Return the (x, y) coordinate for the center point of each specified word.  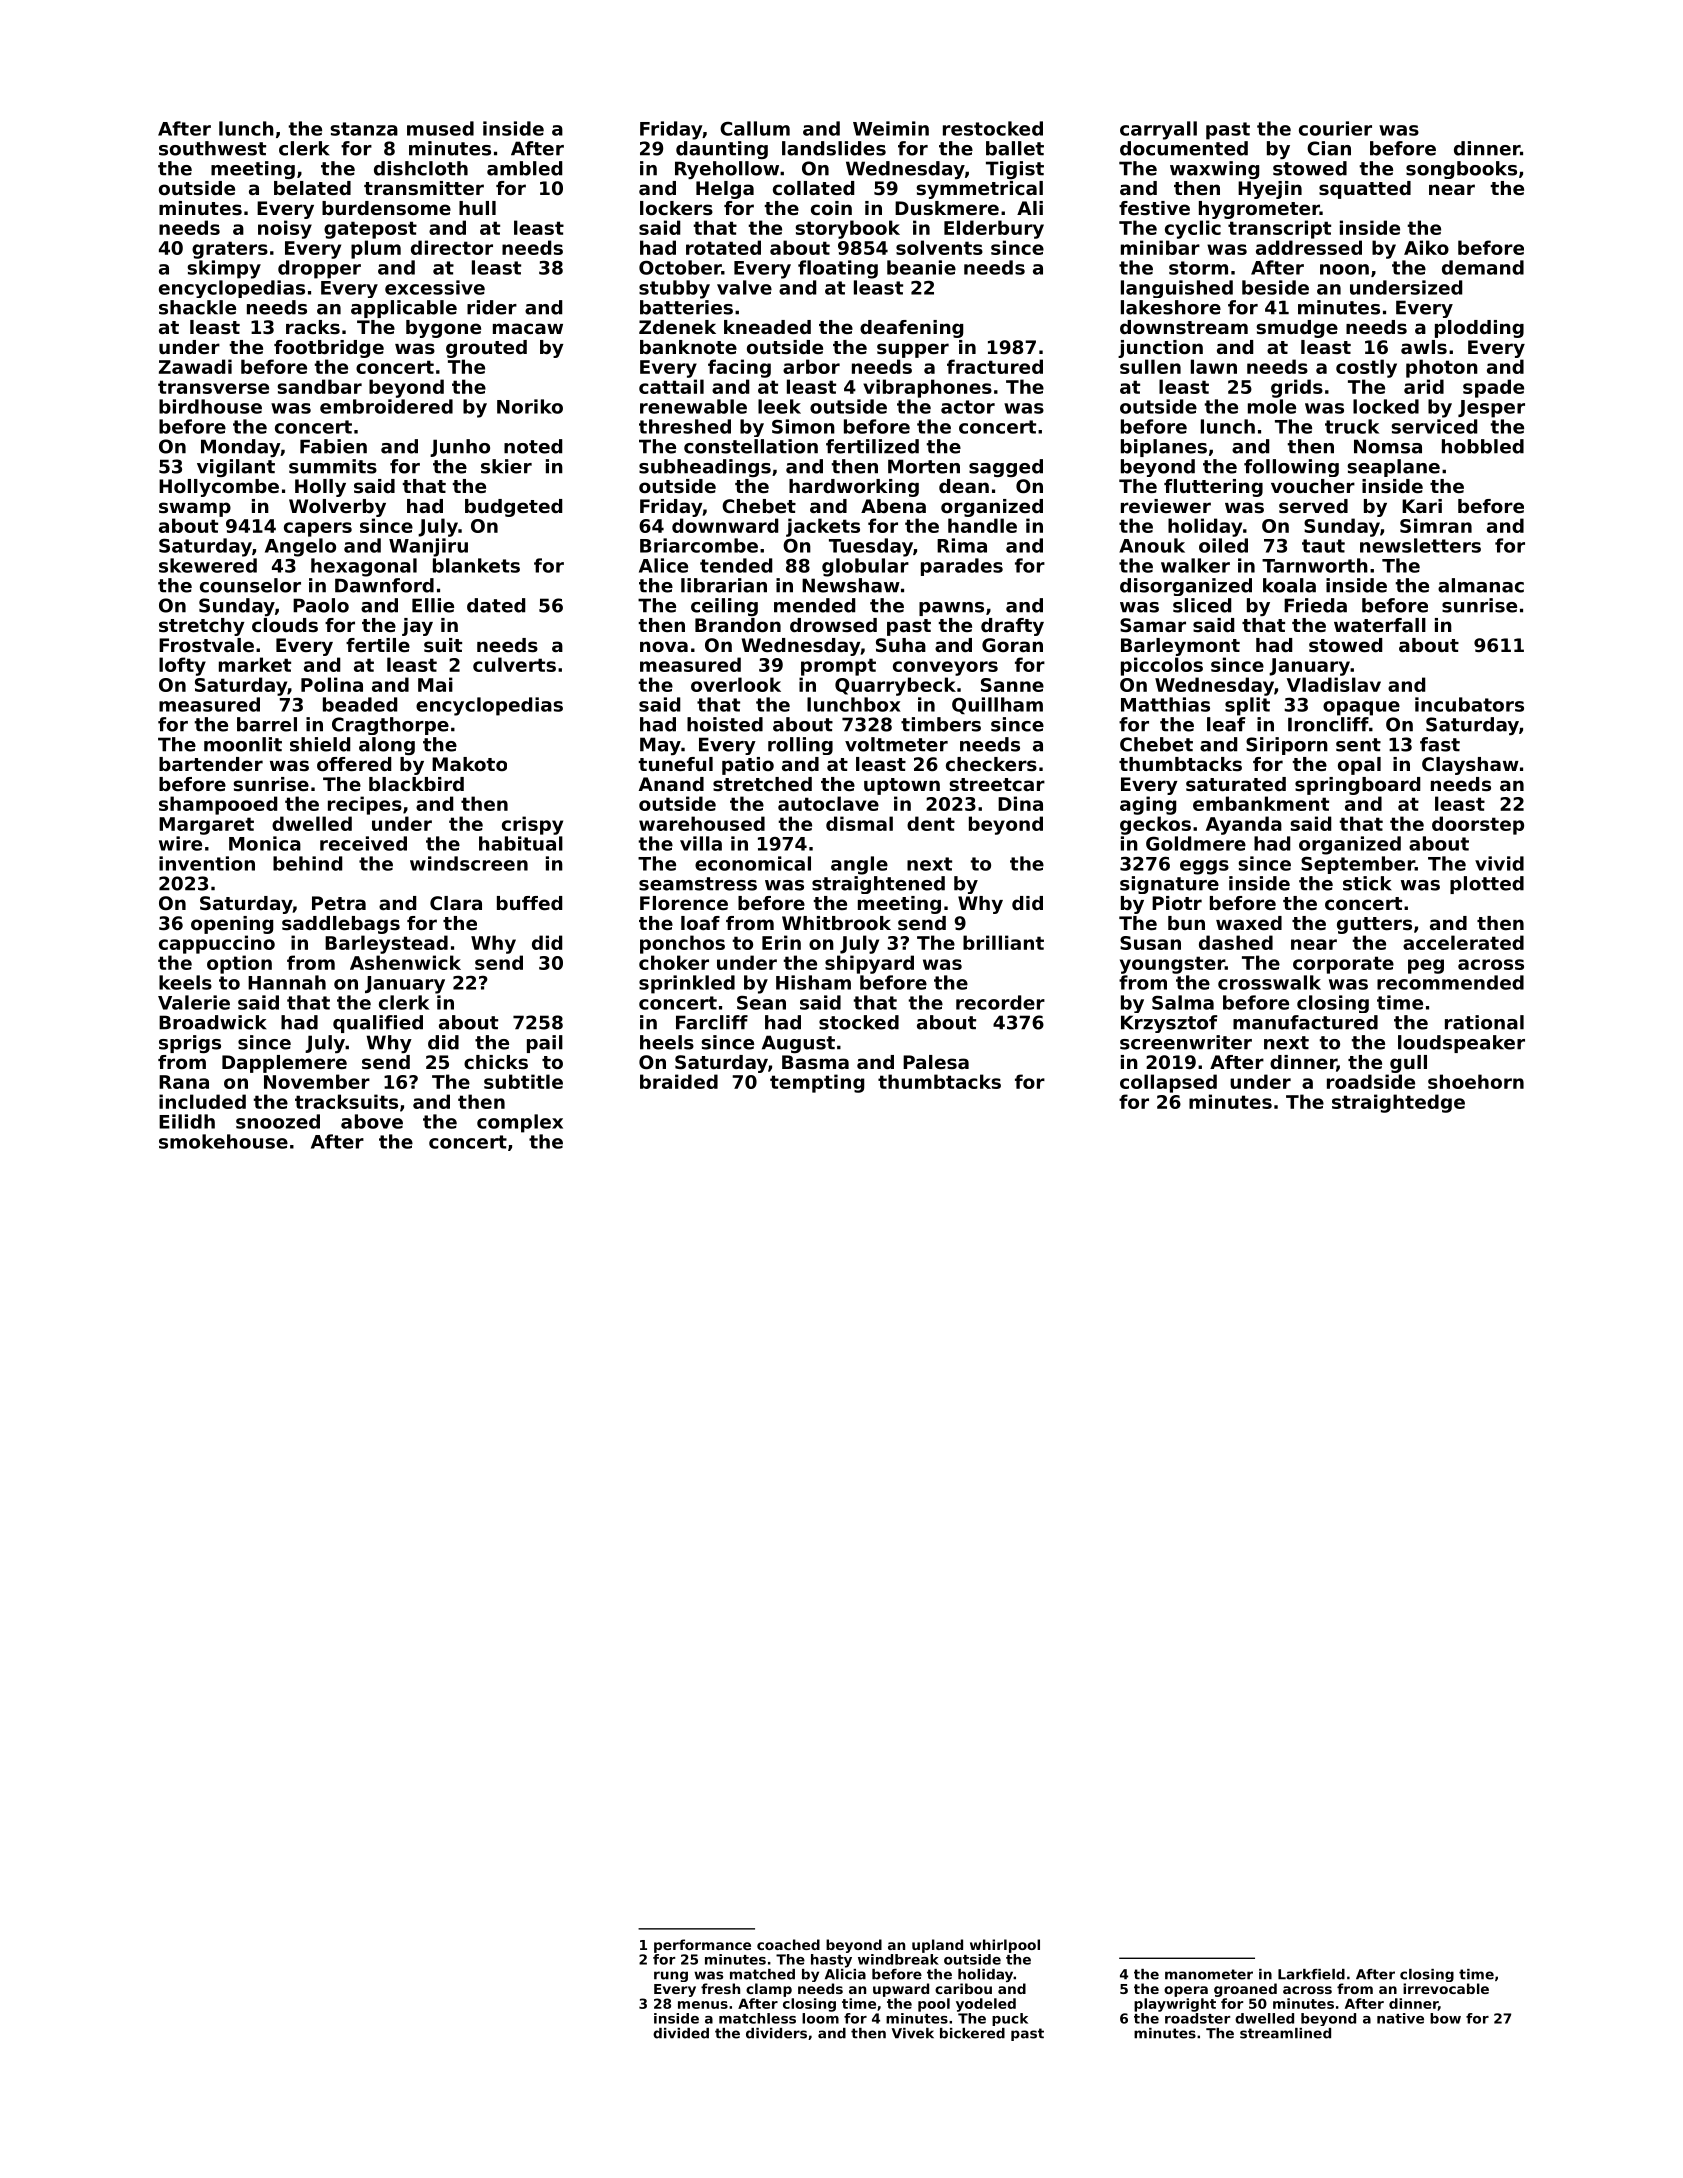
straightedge (1398, 1103)
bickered (972, 2033)
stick (1367, 883)
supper (913, 350)
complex (520, 1123)
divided (681, 2033)
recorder (1000, 1002)
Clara (456, 903)
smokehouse (223, 1141)
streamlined (1285, 2033)
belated (312, 188)
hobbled (1483, 446)
